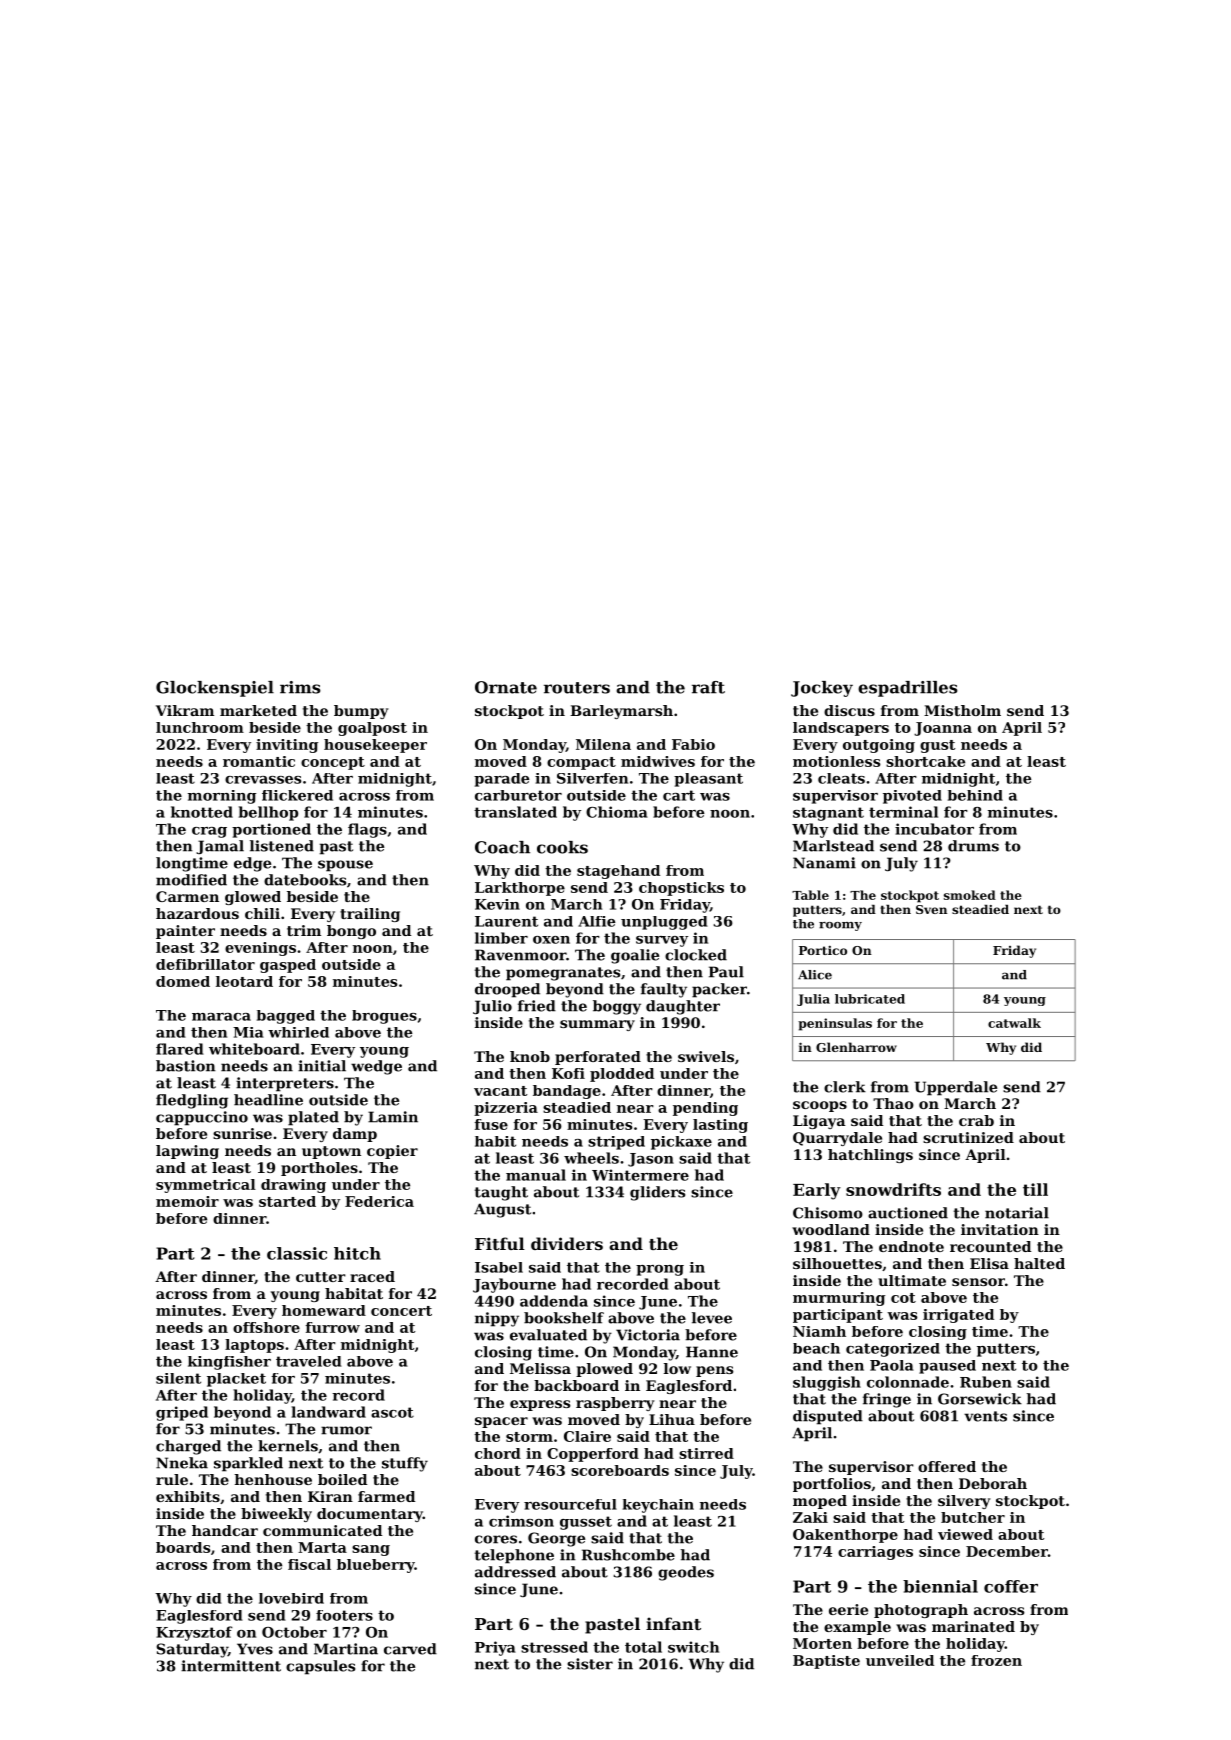 The height and width of the document is (1740, 1231). Describe the element at coordinates (200, 727) in the document. I see `lunchroom` at that location.
